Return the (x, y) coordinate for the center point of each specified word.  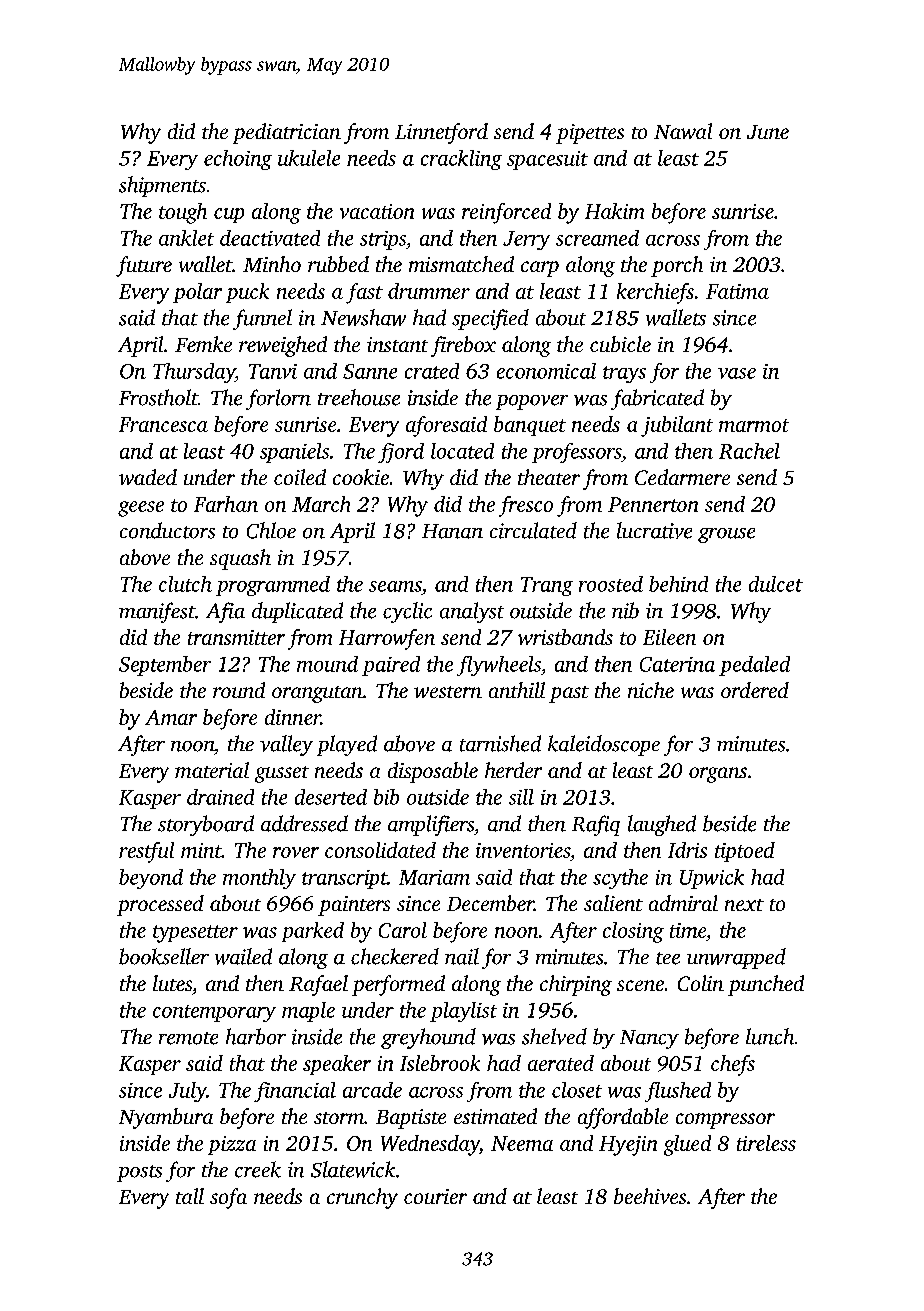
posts (139, 1173)
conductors (167, 530)
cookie (361, 477)
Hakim (614, 211)
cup (229, 215)
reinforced (506, 213)
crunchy (362, 1198)
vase (737, 373)
